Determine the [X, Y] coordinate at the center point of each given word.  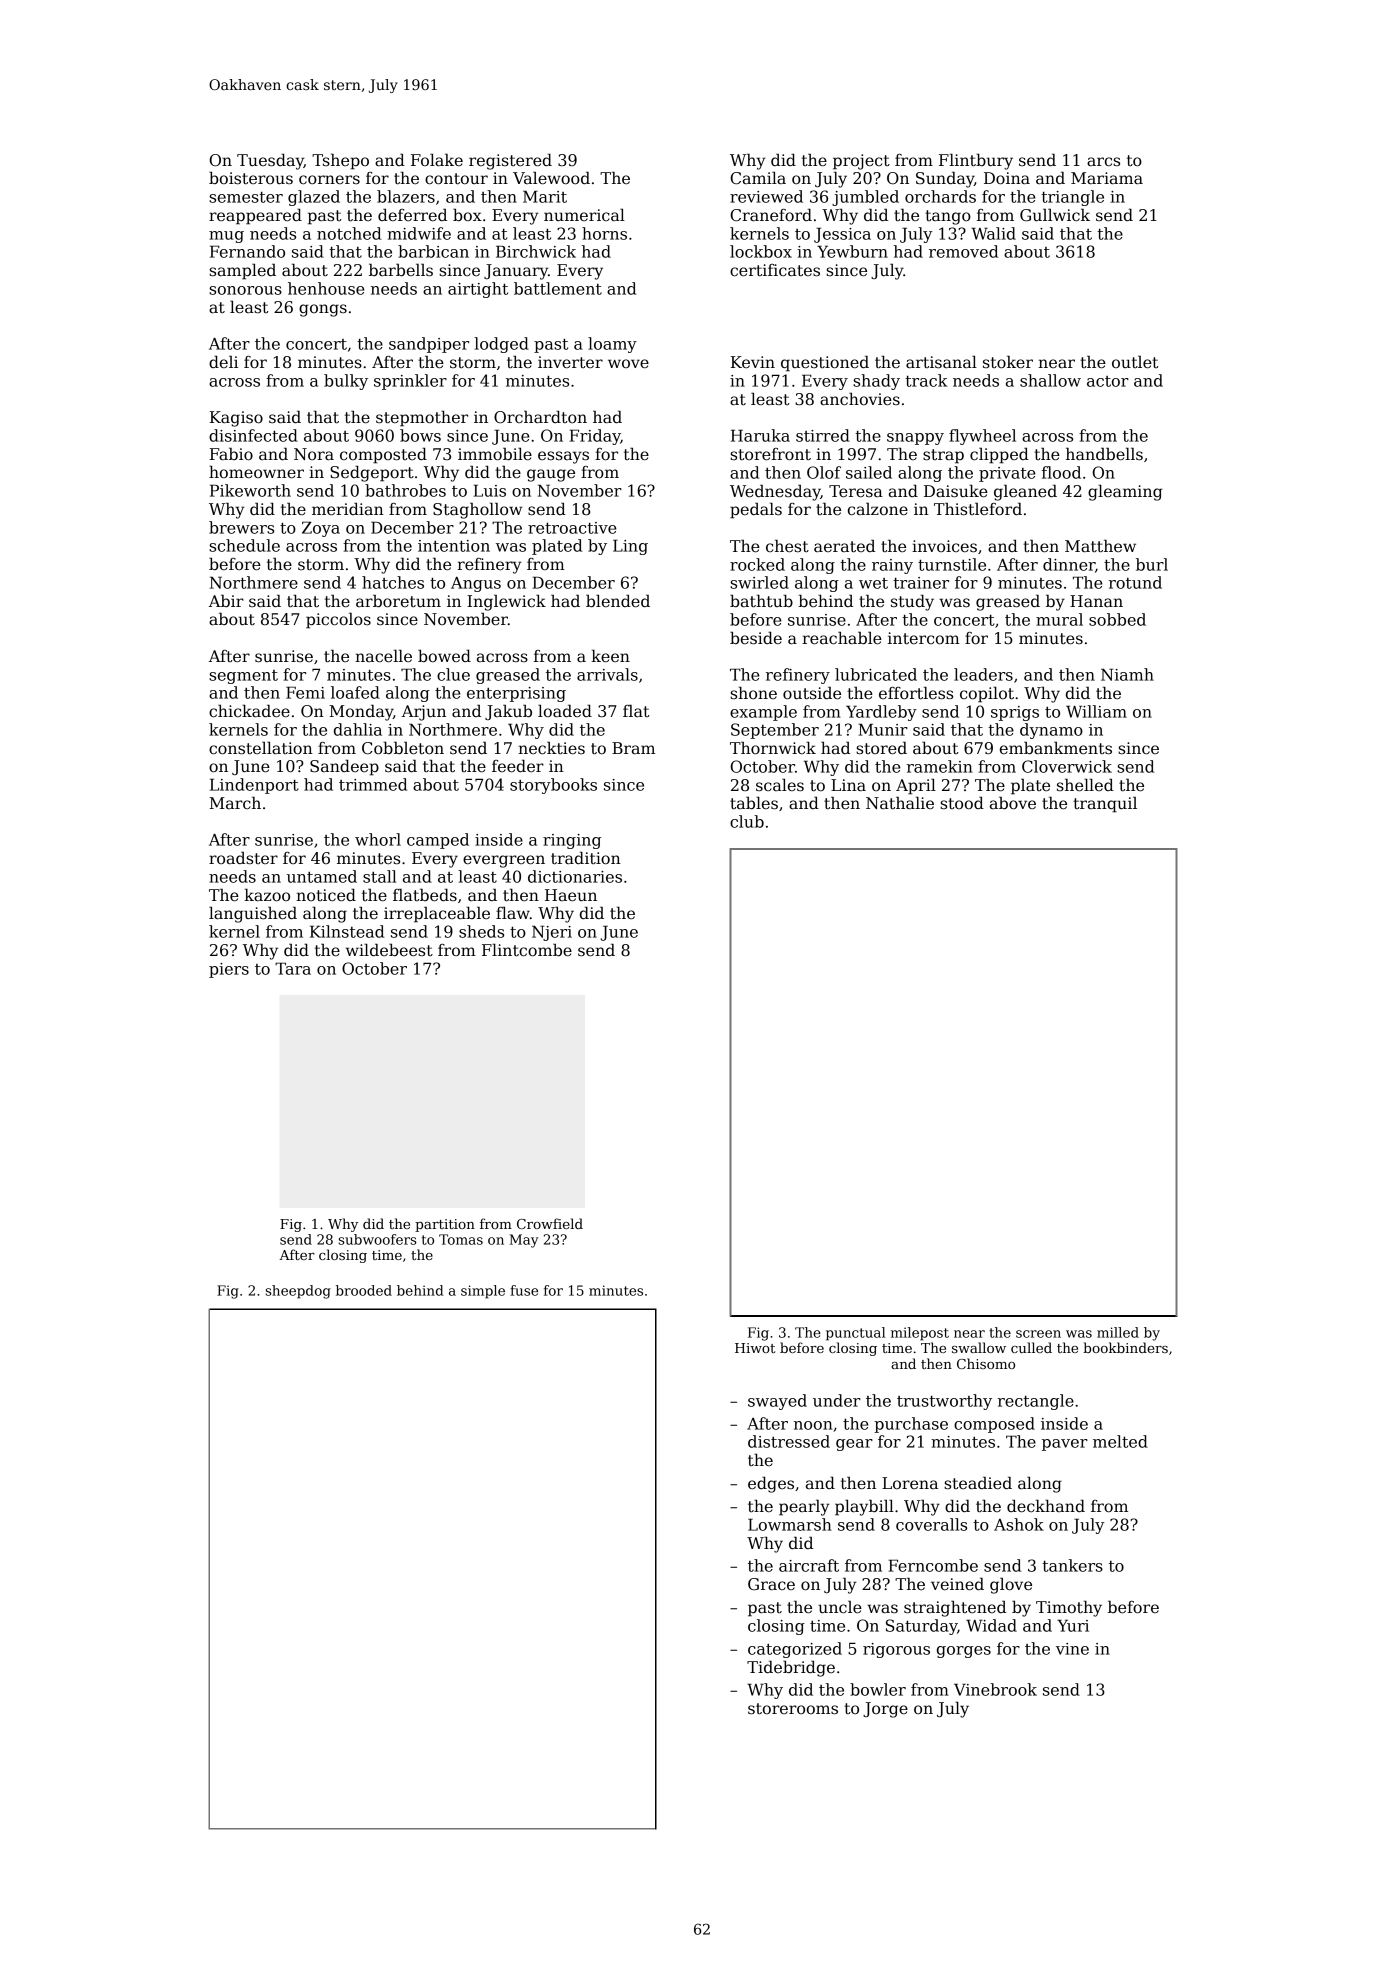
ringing [572, 841]
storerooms [793, 1709]
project [861, 162]
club [747, 821]
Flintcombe [527, 950]
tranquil [1105, 804]
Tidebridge [791, 1668]
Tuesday [270, 161]
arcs [1103, 161]
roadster [243, 857]
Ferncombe [933, 1565]
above [1013, 803]
